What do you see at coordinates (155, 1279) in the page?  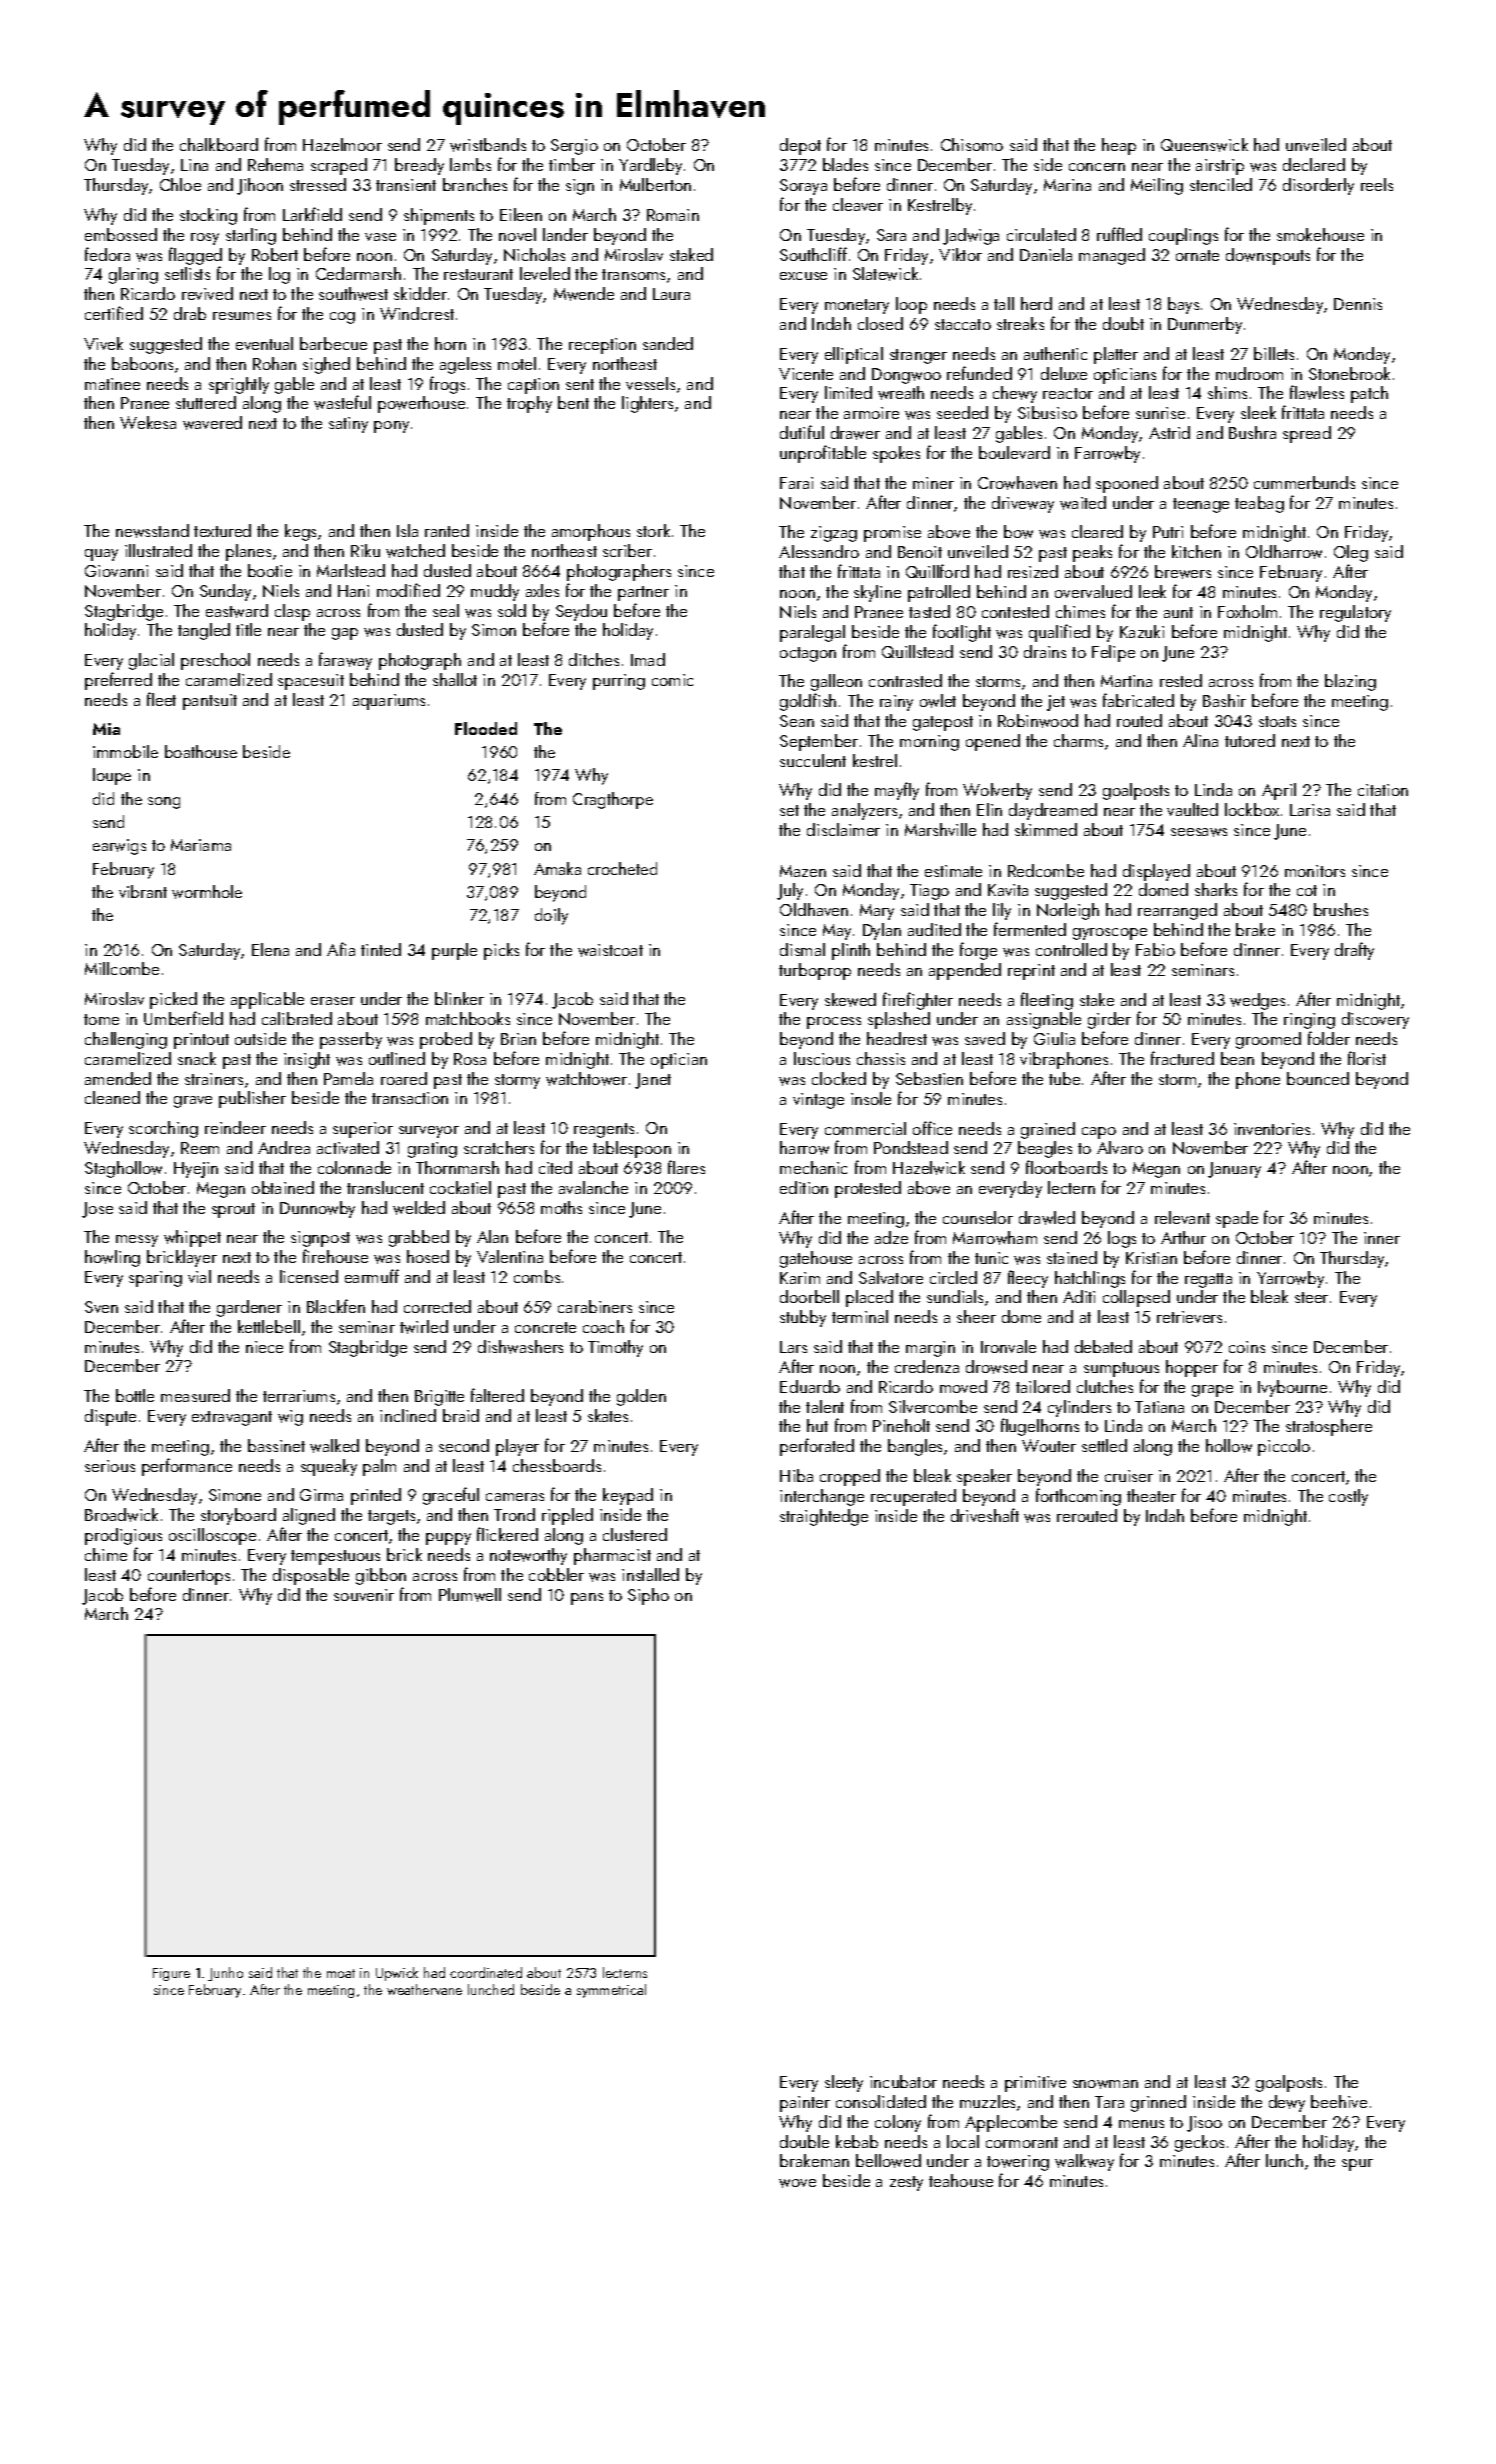 I see `sparing` at bounding box center [155, 1279].
